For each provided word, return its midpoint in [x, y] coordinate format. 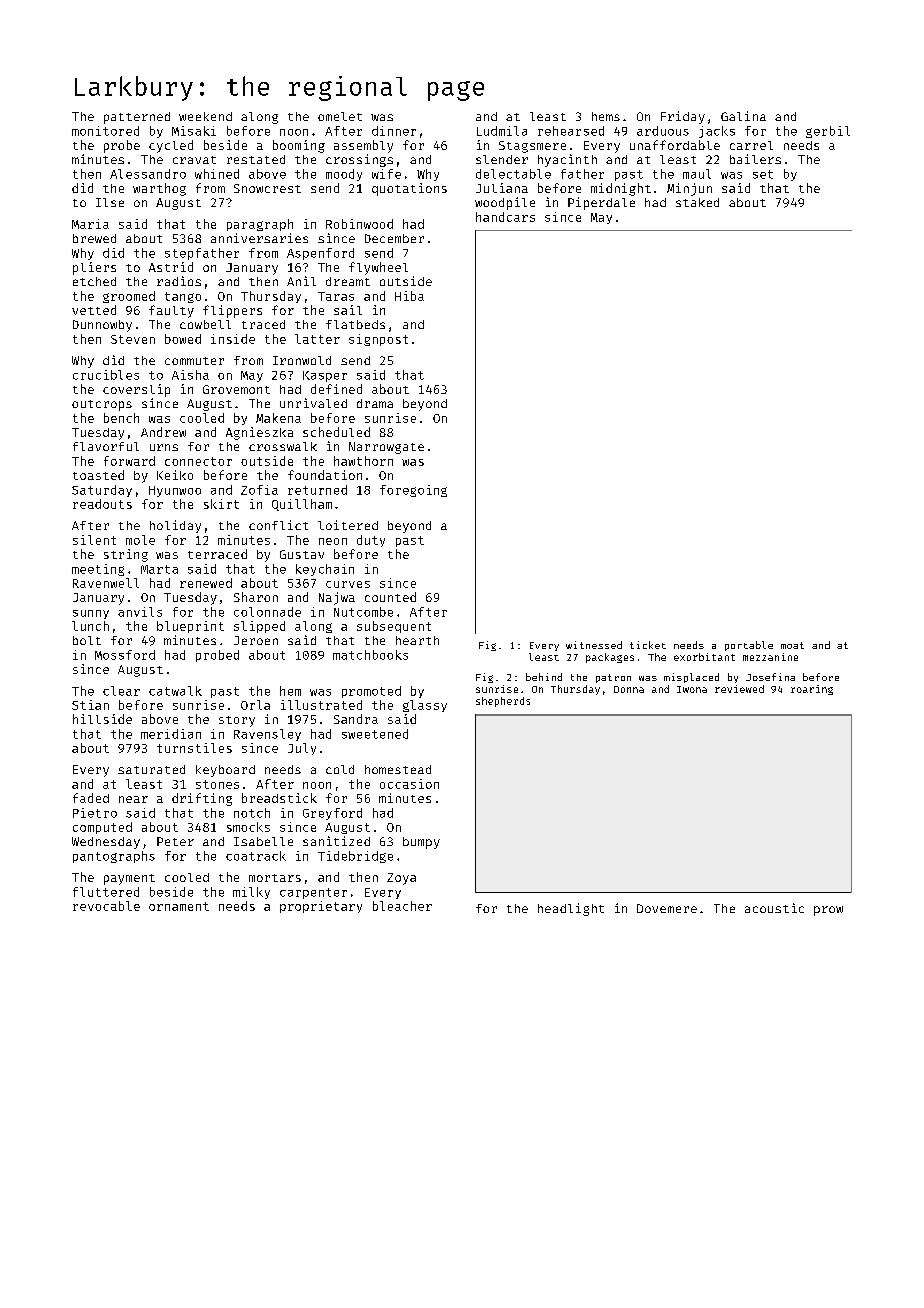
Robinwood [359, 224]
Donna [629, 689]
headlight [571, 909]
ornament [179, 906]
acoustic [774, 908]
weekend [205, 116]
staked [697, 202]
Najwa [337, 598]
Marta [159, 569]
